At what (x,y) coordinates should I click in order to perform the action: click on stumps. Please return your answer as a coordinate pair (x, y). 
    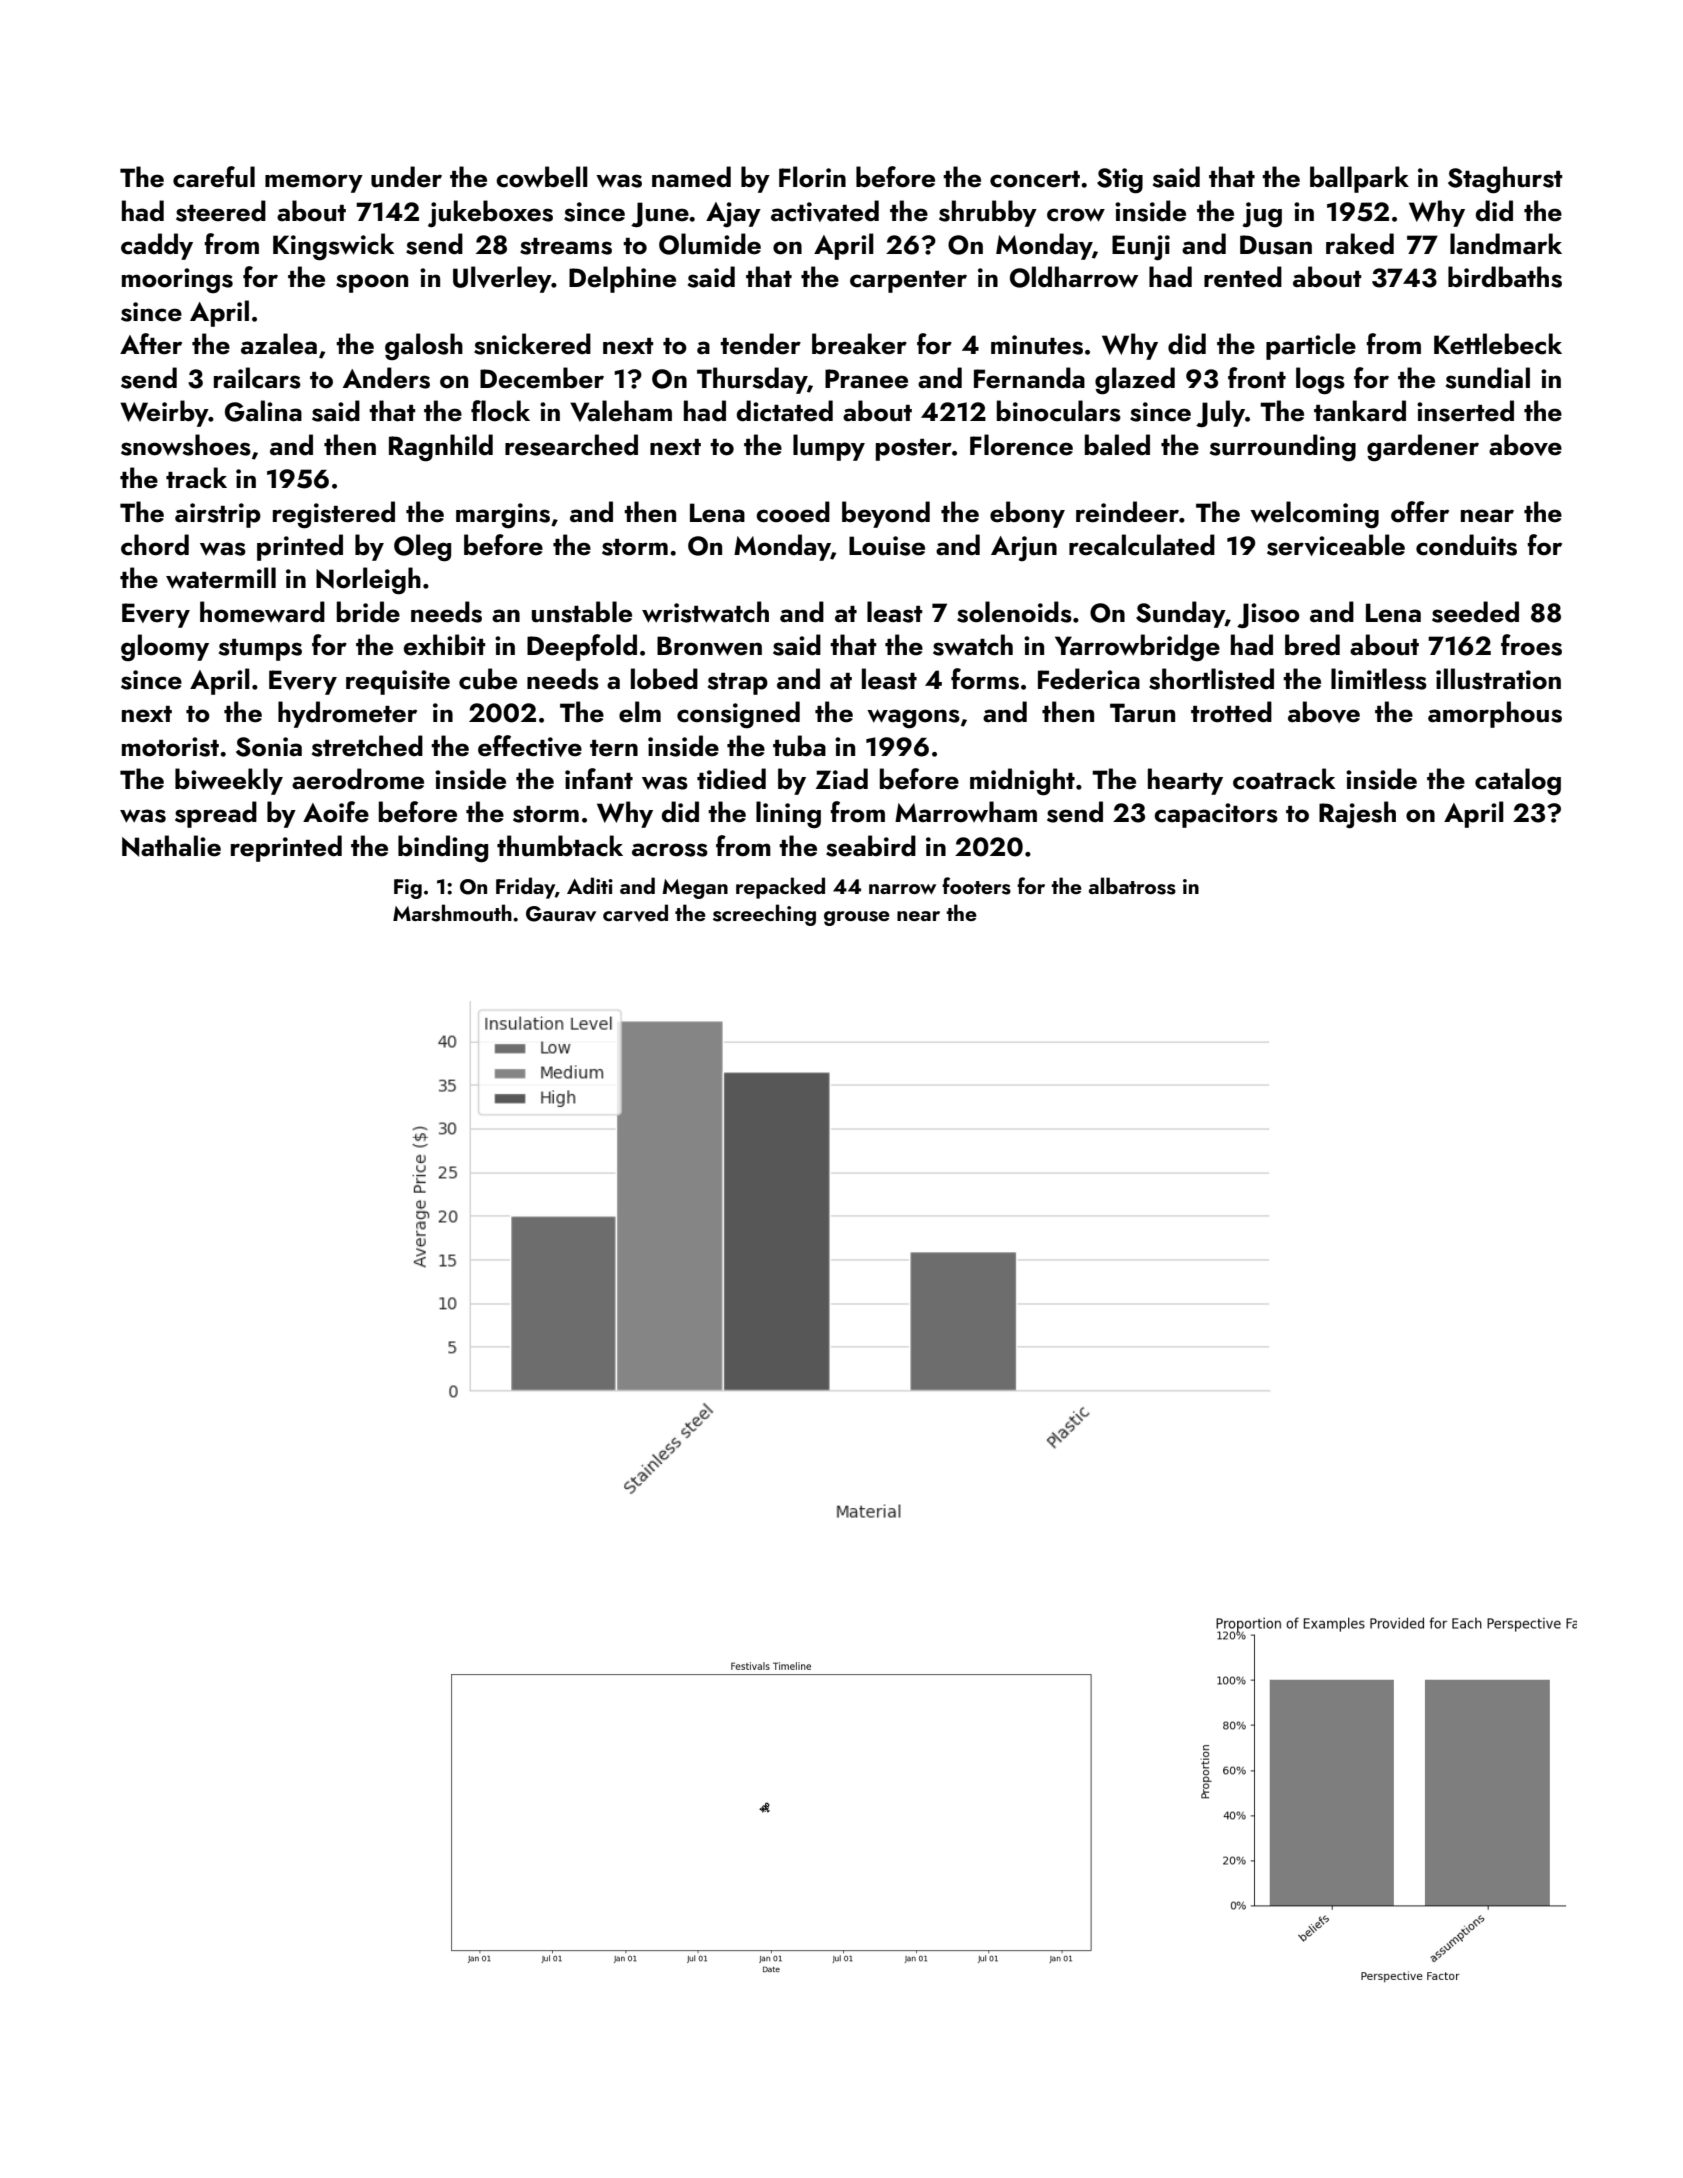
    Looking at the image, I should click on (260, 650).
